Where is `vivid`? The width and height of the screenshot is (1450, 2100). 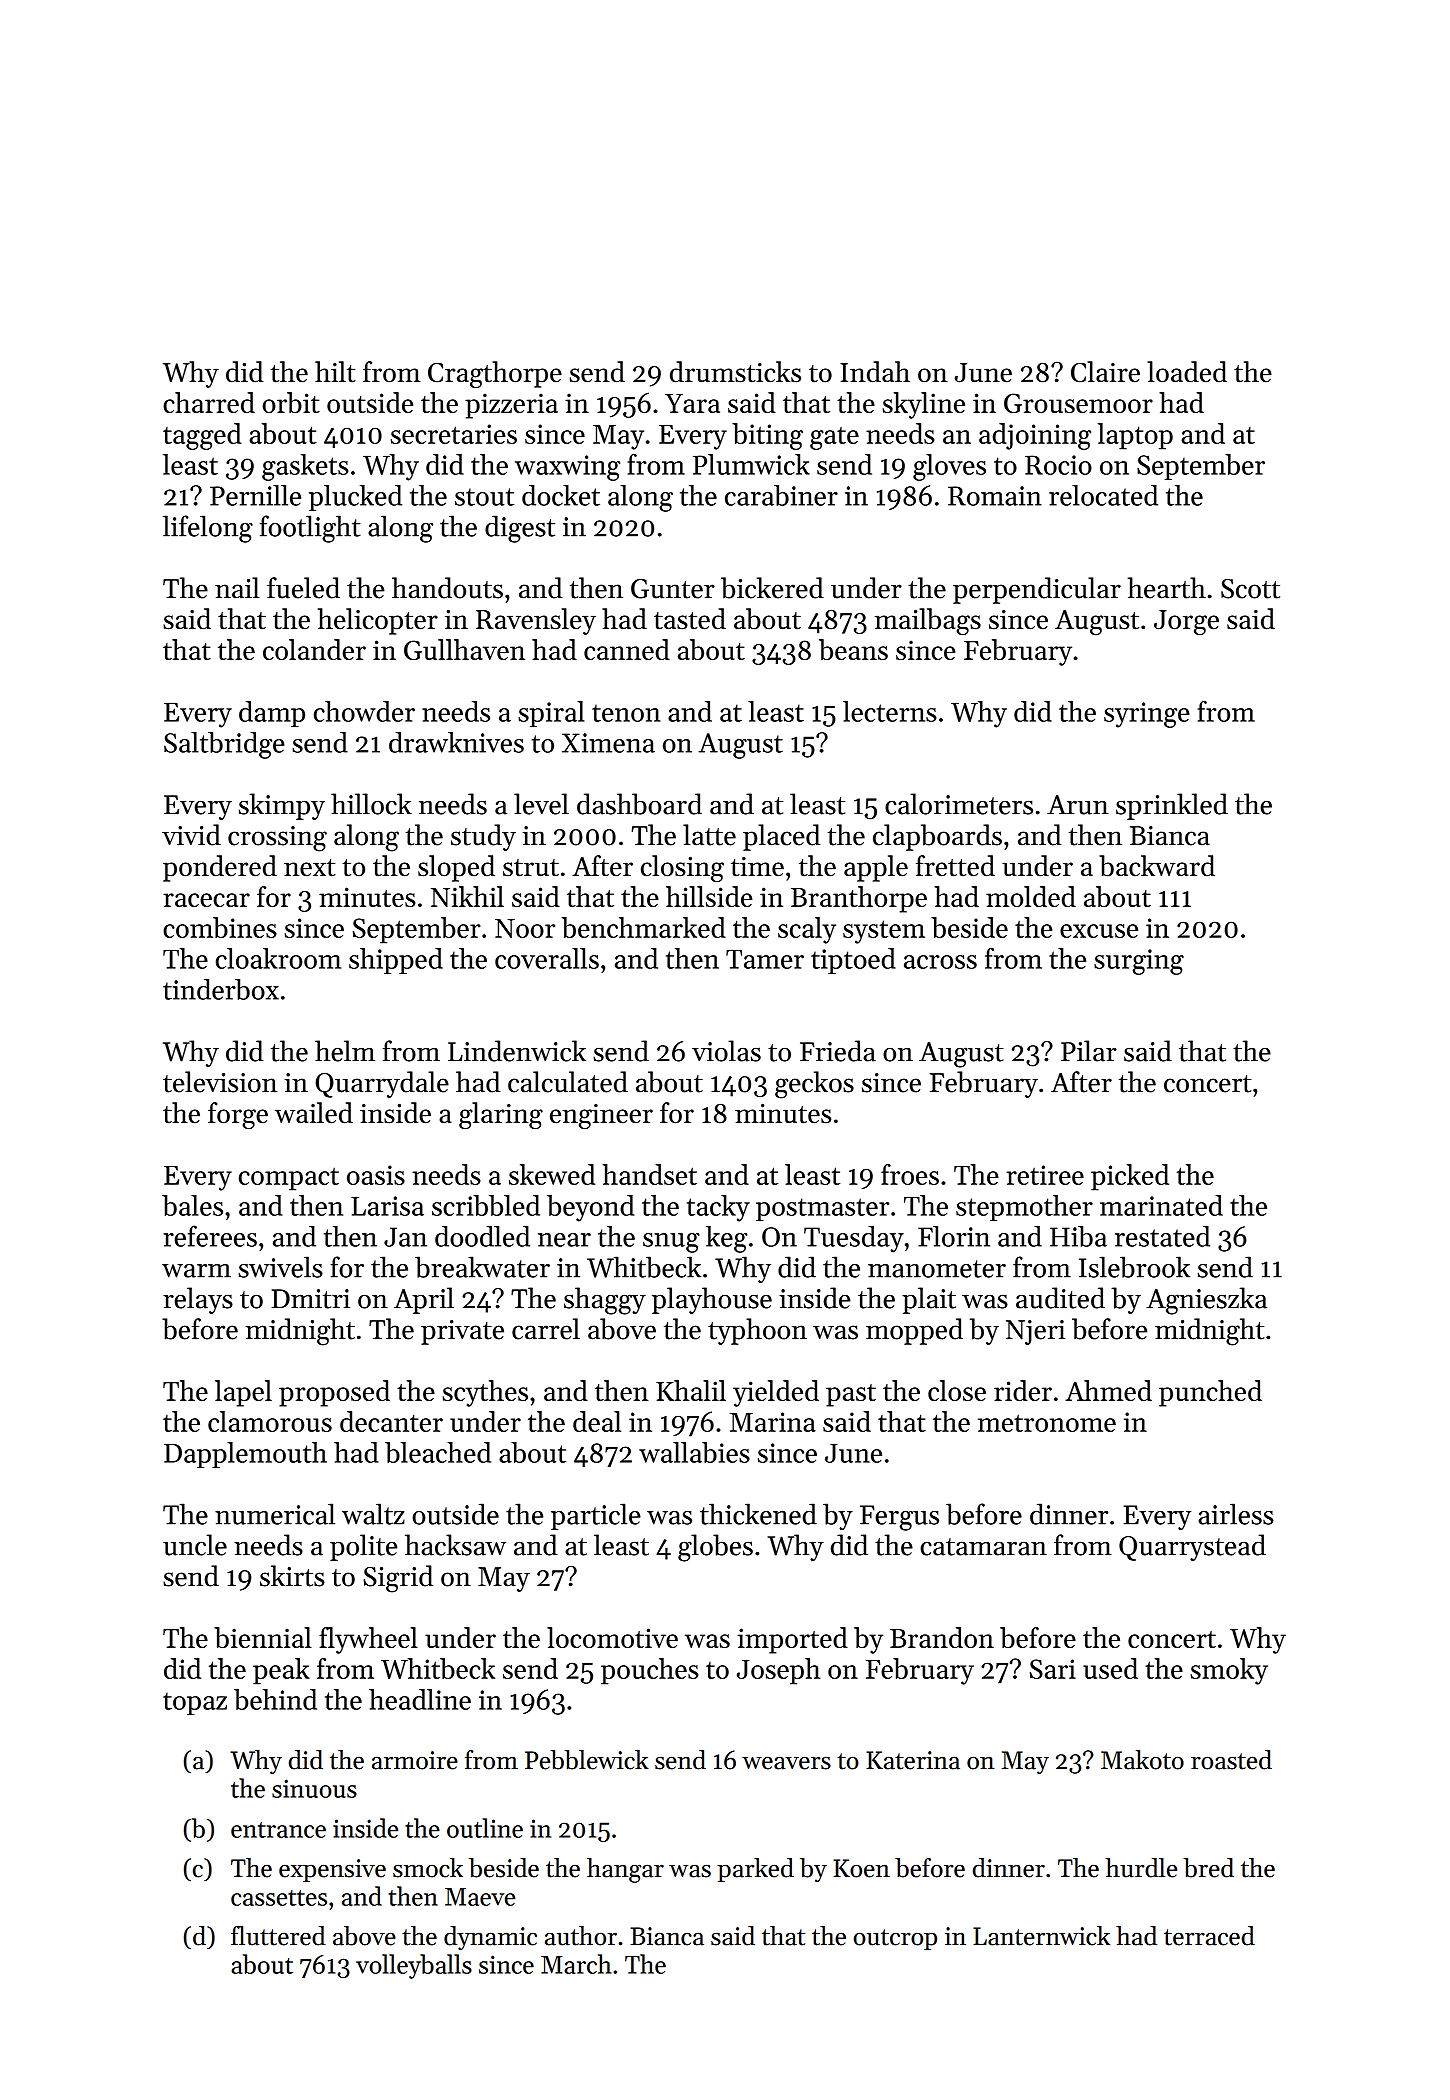 vivid is located at coordinates (191, 835).
